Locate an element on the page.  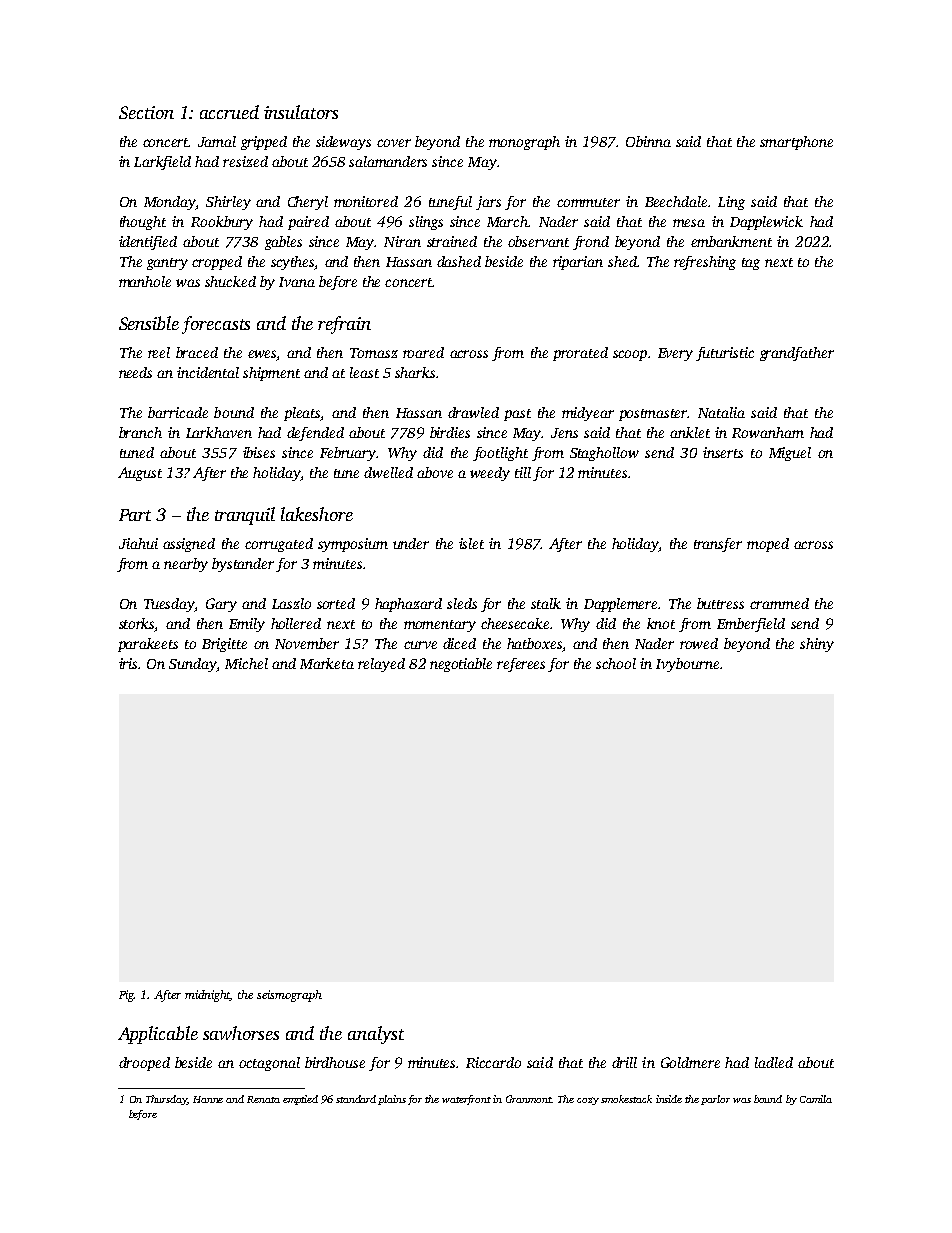
Section is located at coordinates (146, 112).
